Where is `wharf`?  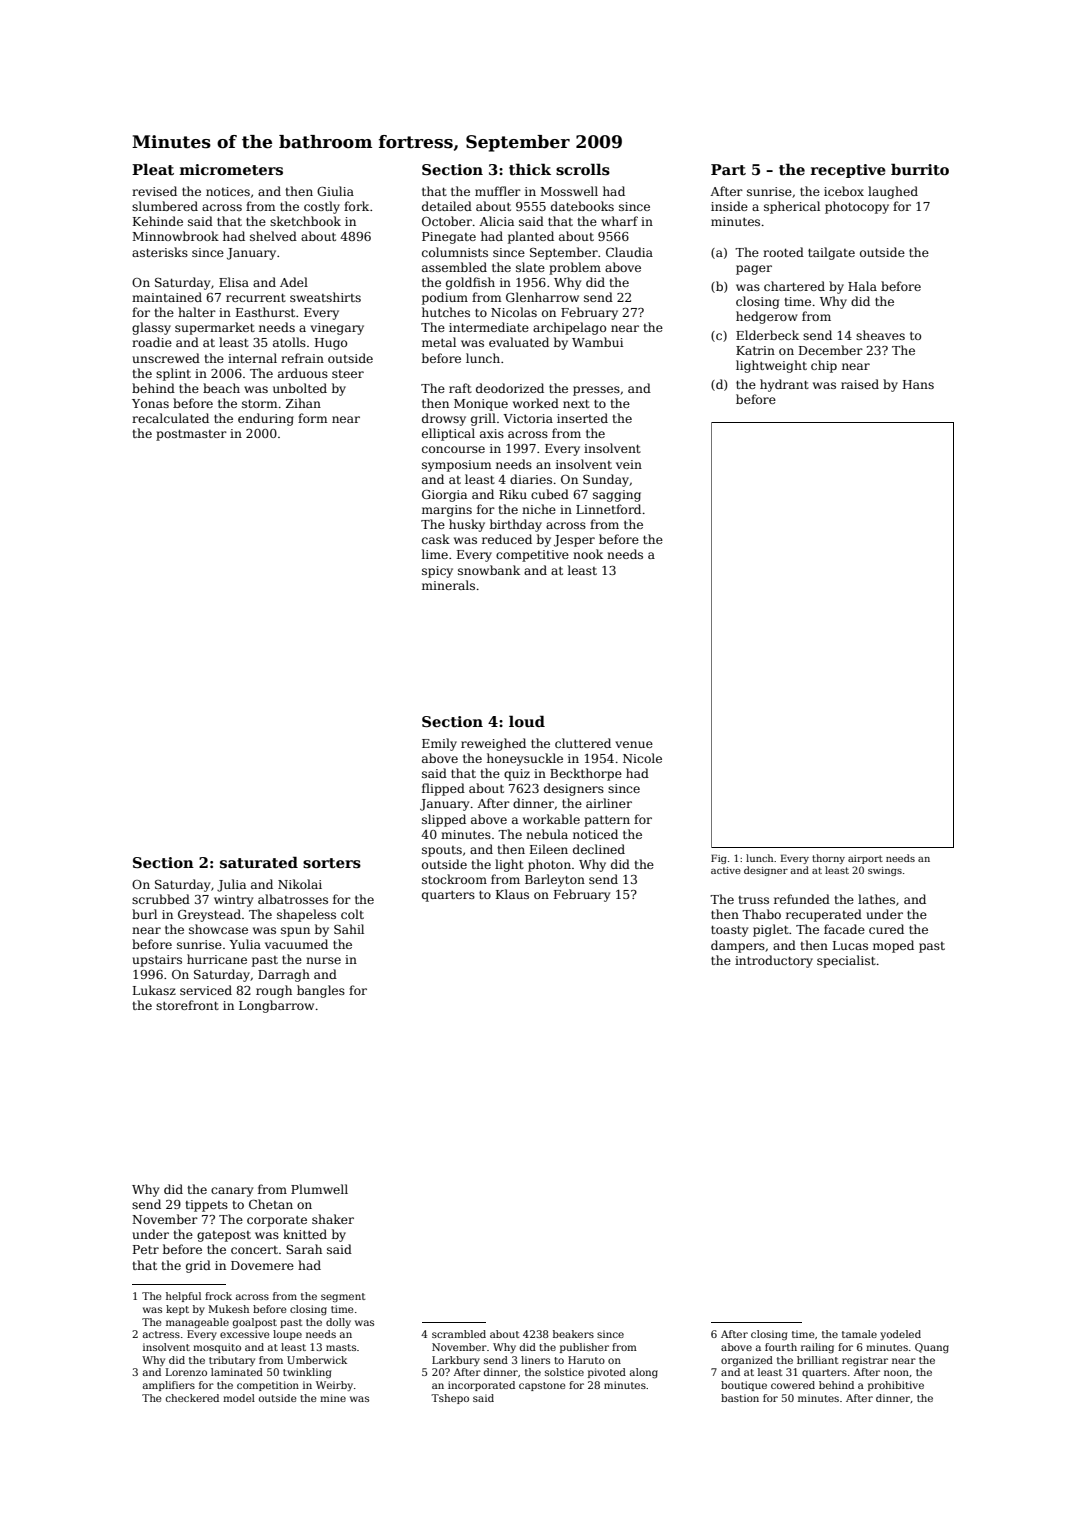 wharf is located at coordinates (619, 221).
